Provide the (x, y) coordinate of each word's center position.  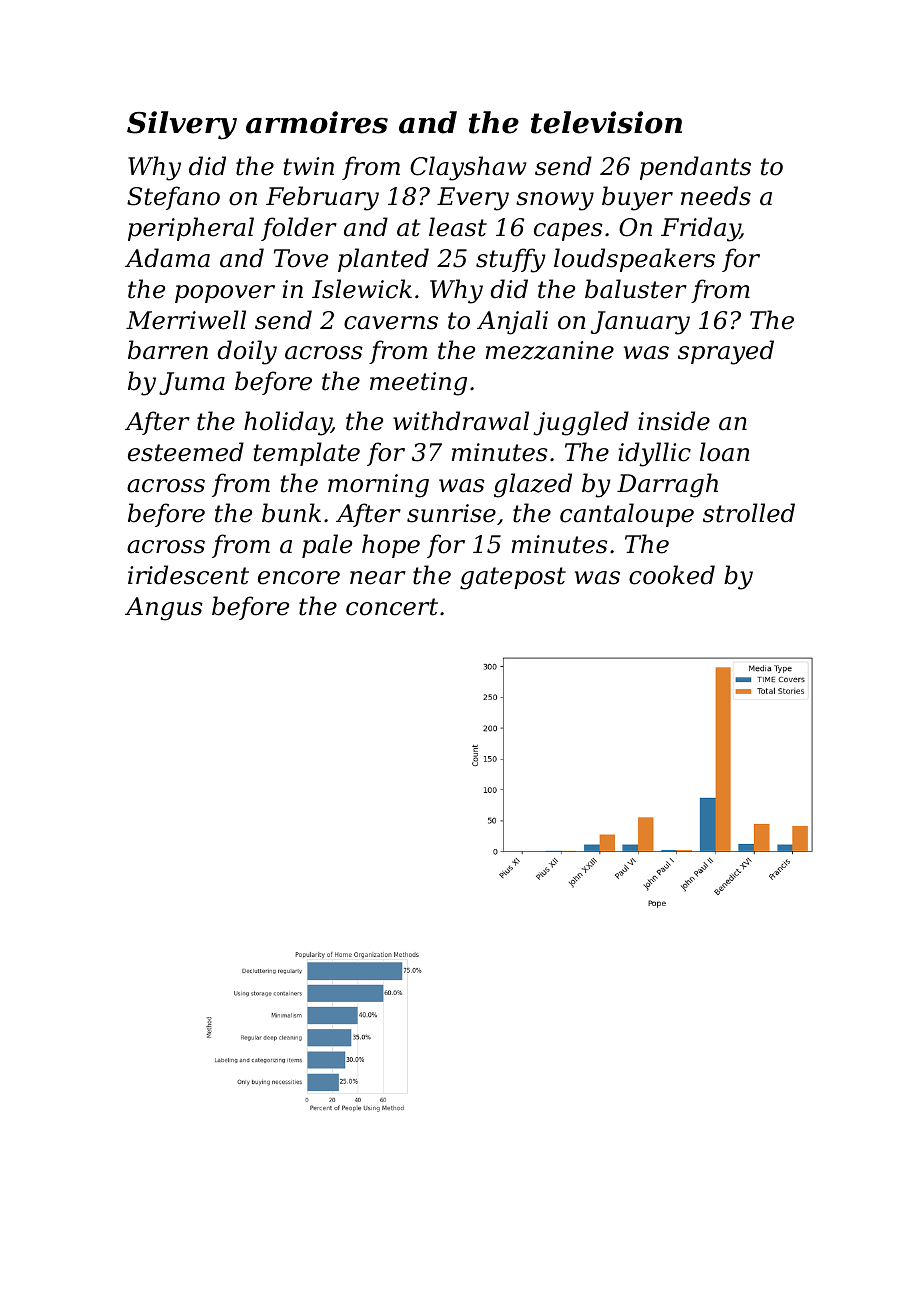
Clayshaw (468, 168)
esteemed (186, 452)
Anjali (512, 322)
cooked (672, 575)
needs (716, 196)
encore (299, 578)
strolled (749, 513)
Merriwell (186, 320)
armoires (317, 122)
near (378, 578)
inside (674, 421)
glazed (533, 485)
